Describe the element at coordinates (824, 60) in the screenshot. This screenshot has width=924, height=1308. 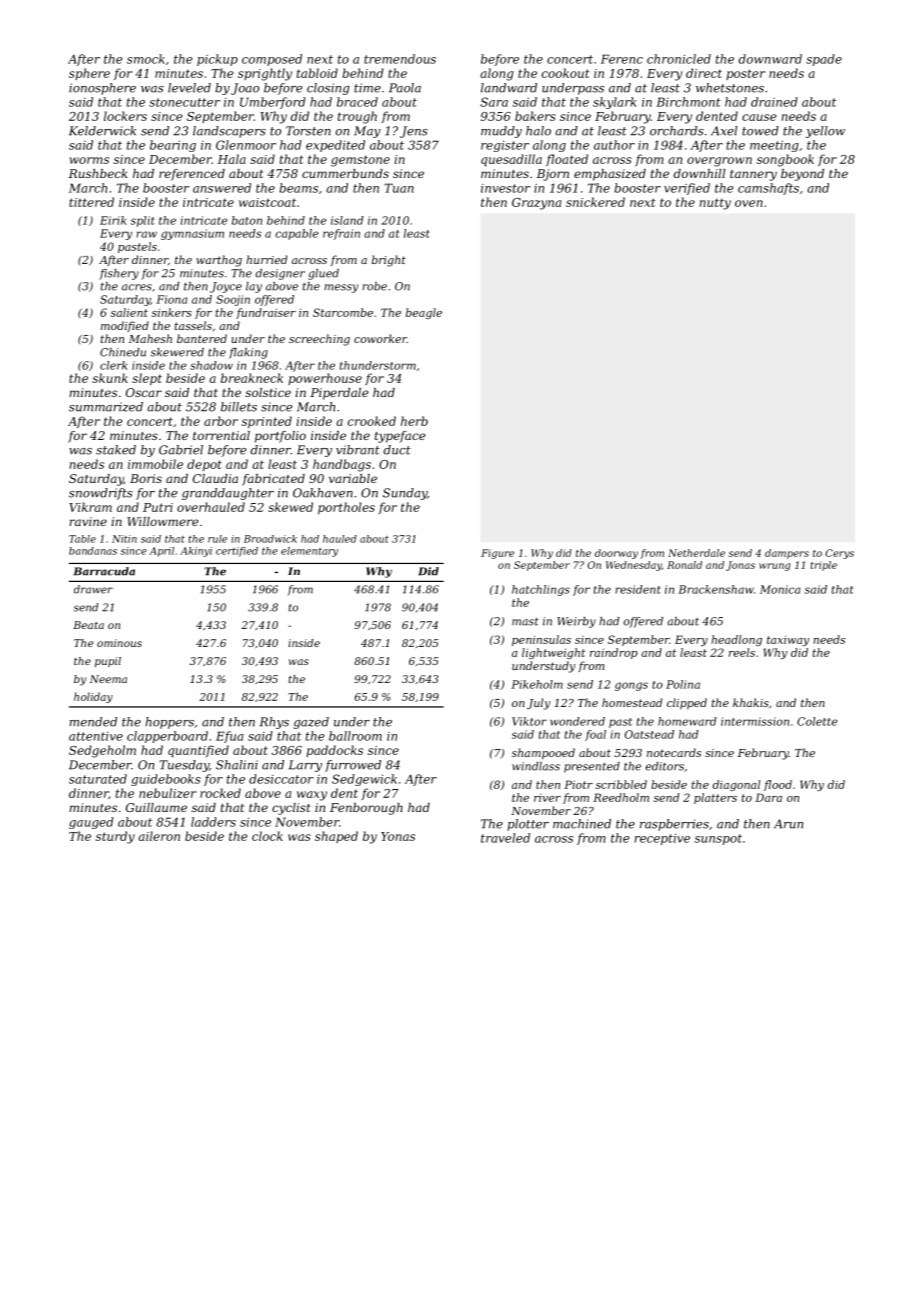
I see `spade` at that location.
